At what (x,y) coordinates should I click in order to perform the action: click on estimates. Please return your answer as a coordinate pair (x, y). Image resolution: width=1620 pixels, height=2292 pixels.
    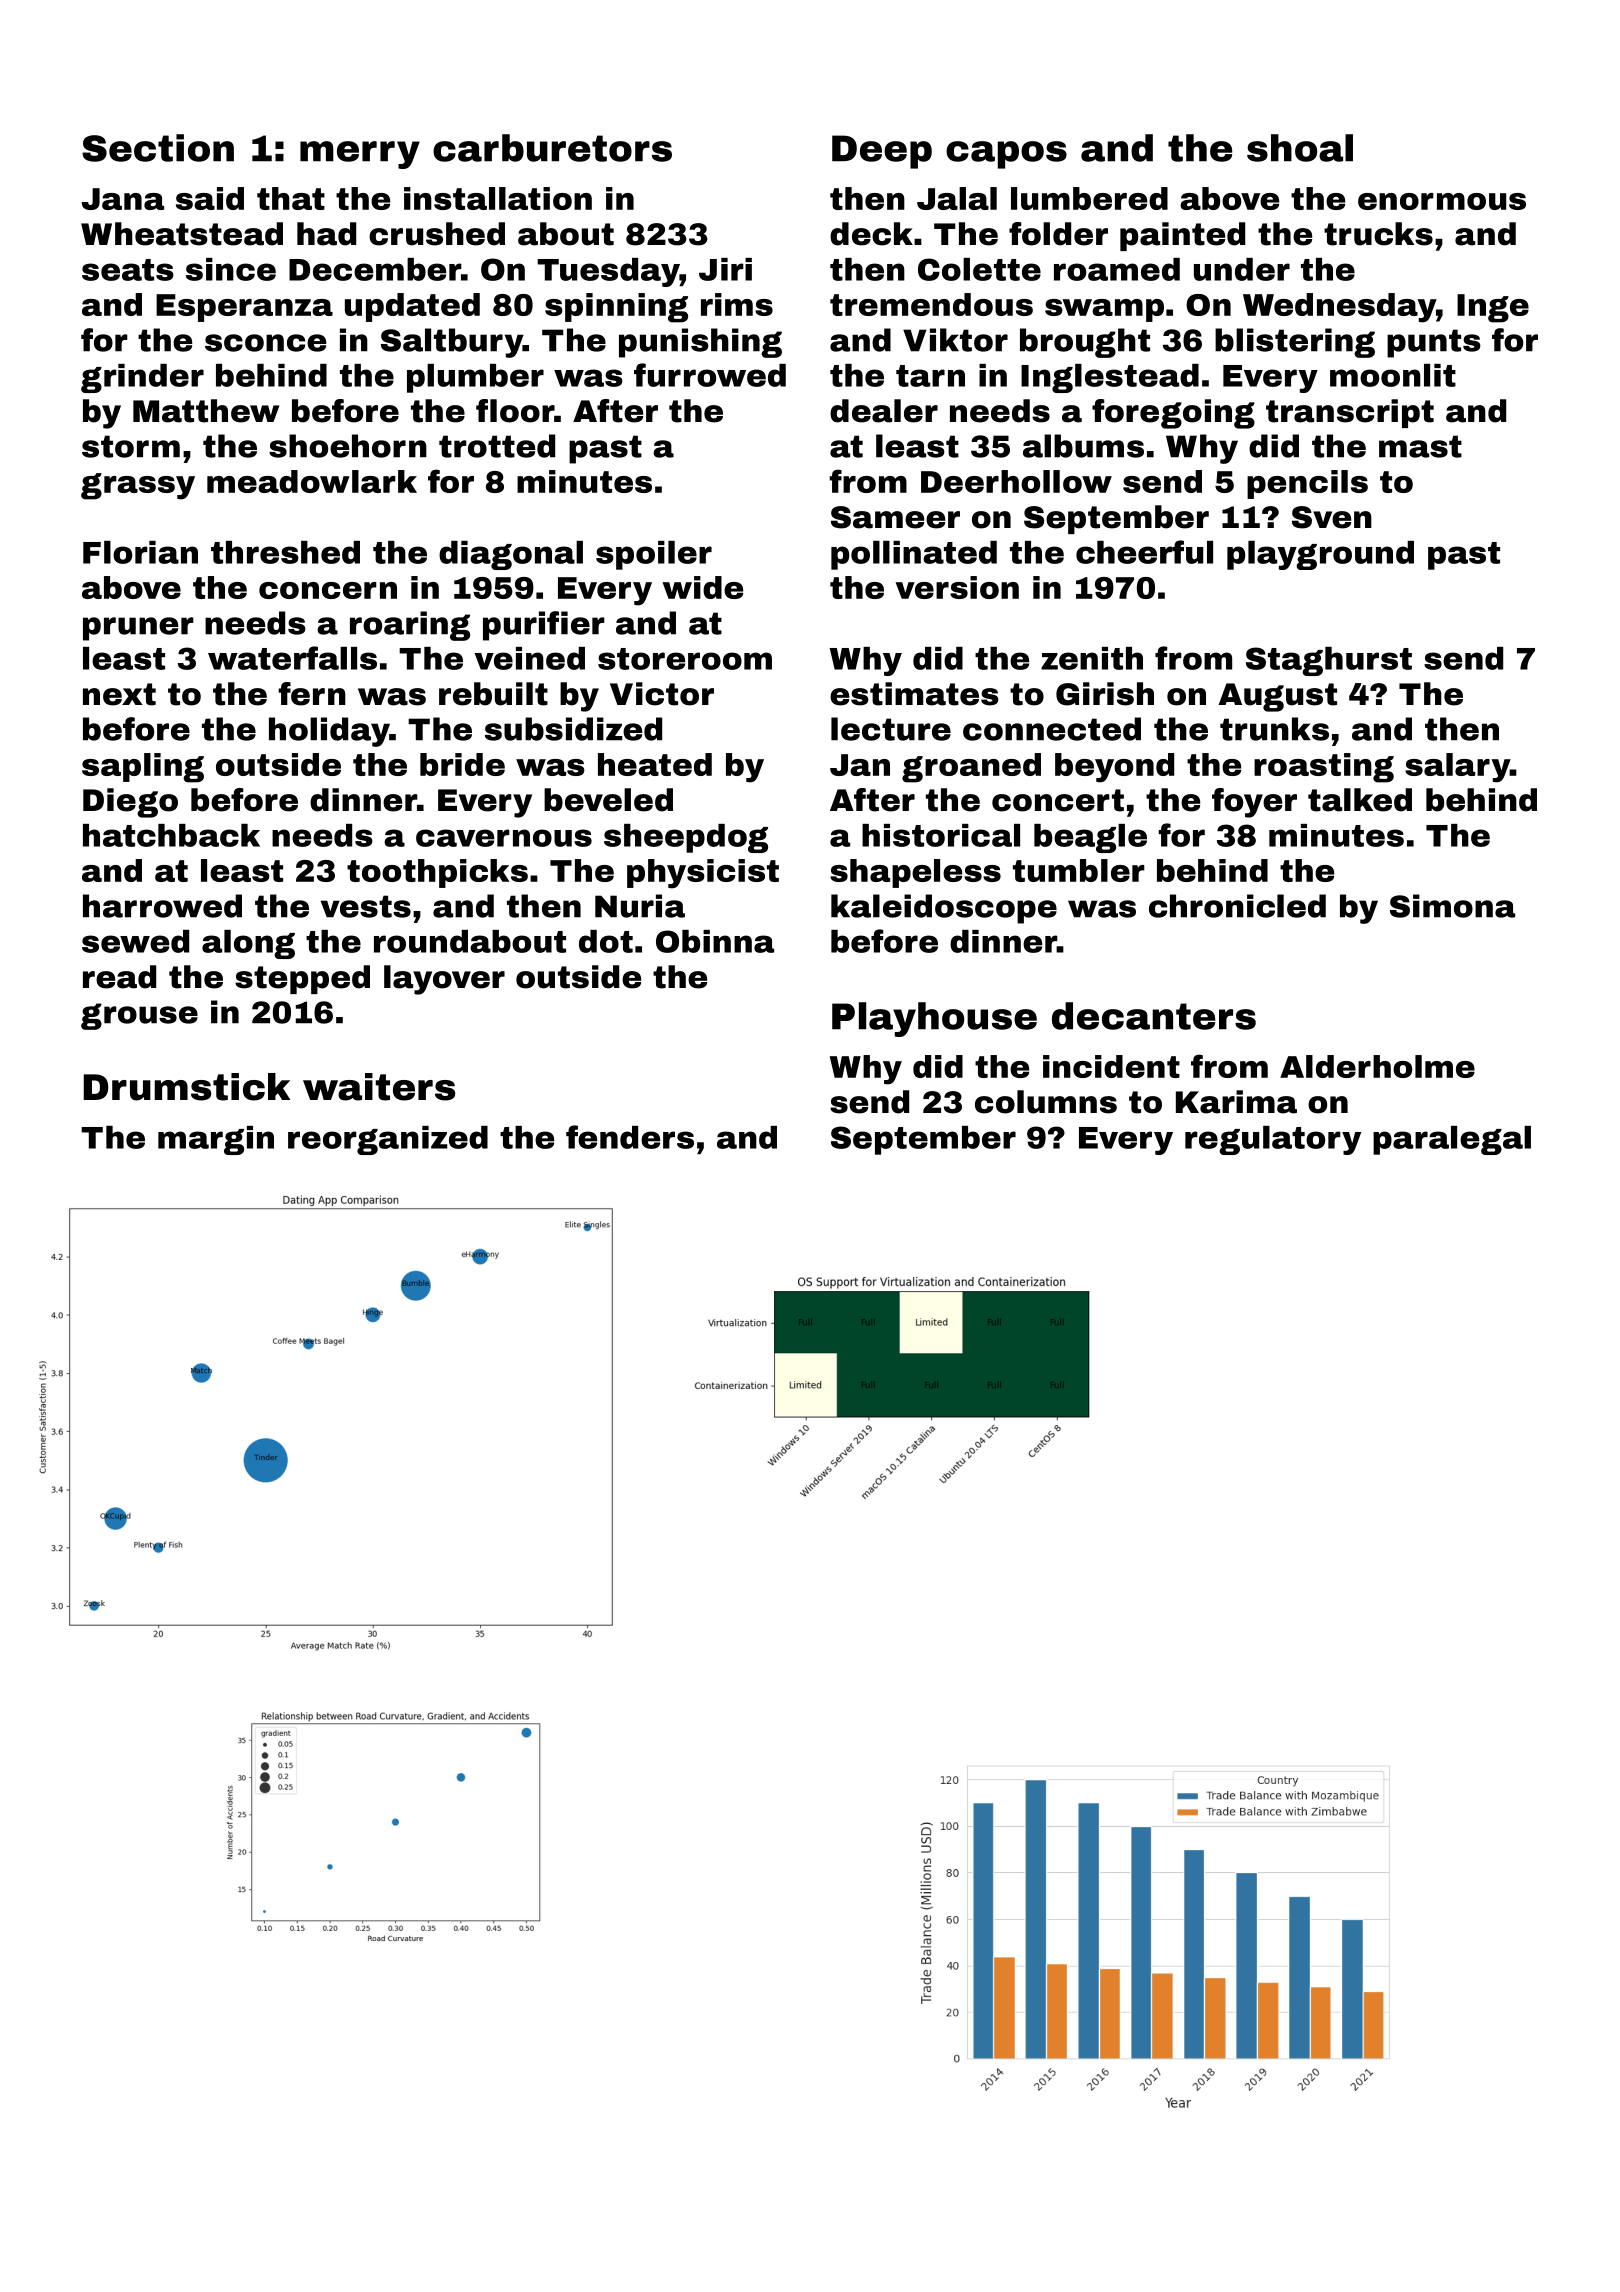
    Looking at the image, I should click on (914, 694).
